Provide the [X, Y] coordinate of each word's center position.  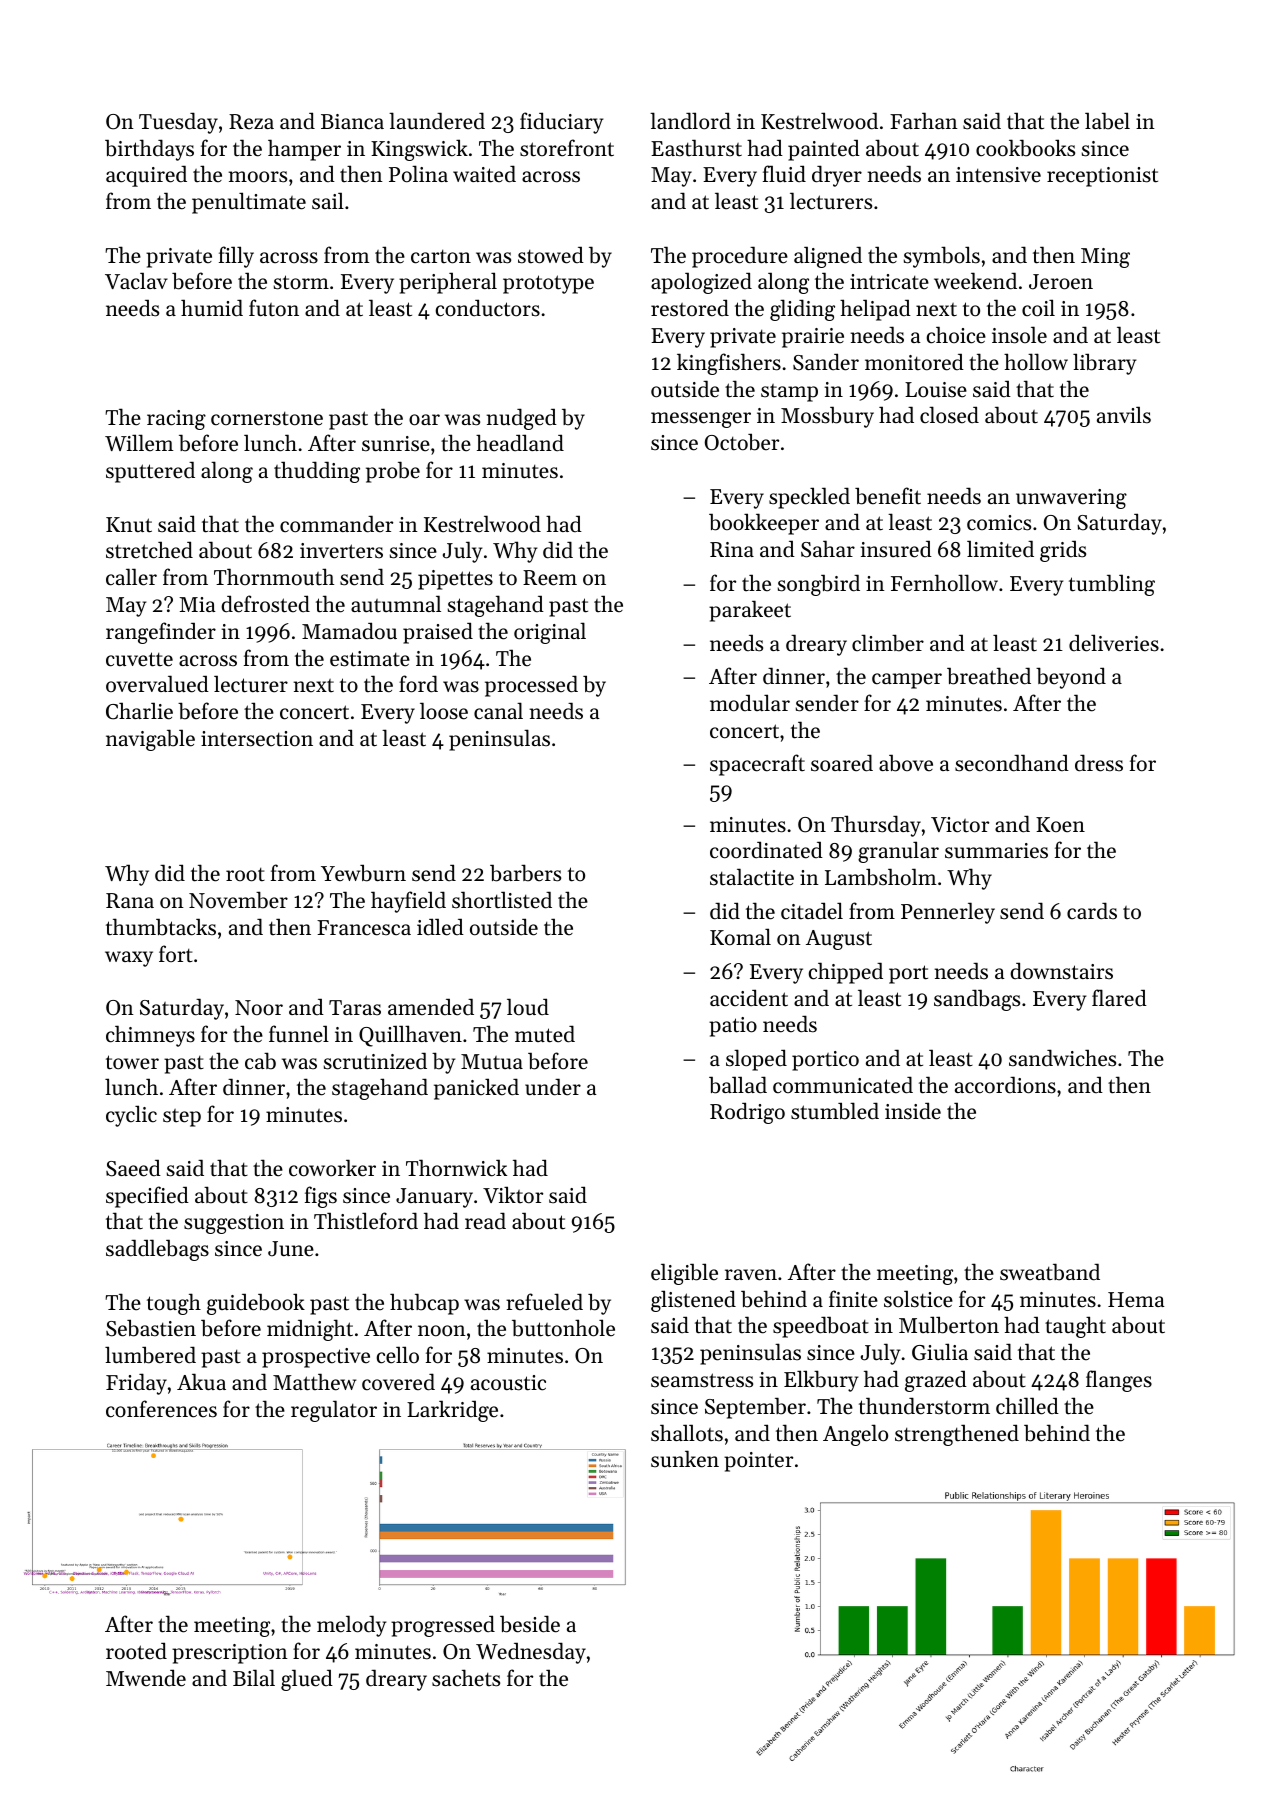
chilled [1027, 1406]
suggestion [234, 1224]
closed [949, 415]
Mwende [146, 1678]
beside [530, 1624]
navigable [150, 740]
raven [751, 1275]
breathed [989, 676]
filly [236, 257]
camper [907, 681]
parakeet [750, 611]
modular [750, 703]
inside [913, 1111]
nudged [521, 419]
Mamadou [349, 631]
